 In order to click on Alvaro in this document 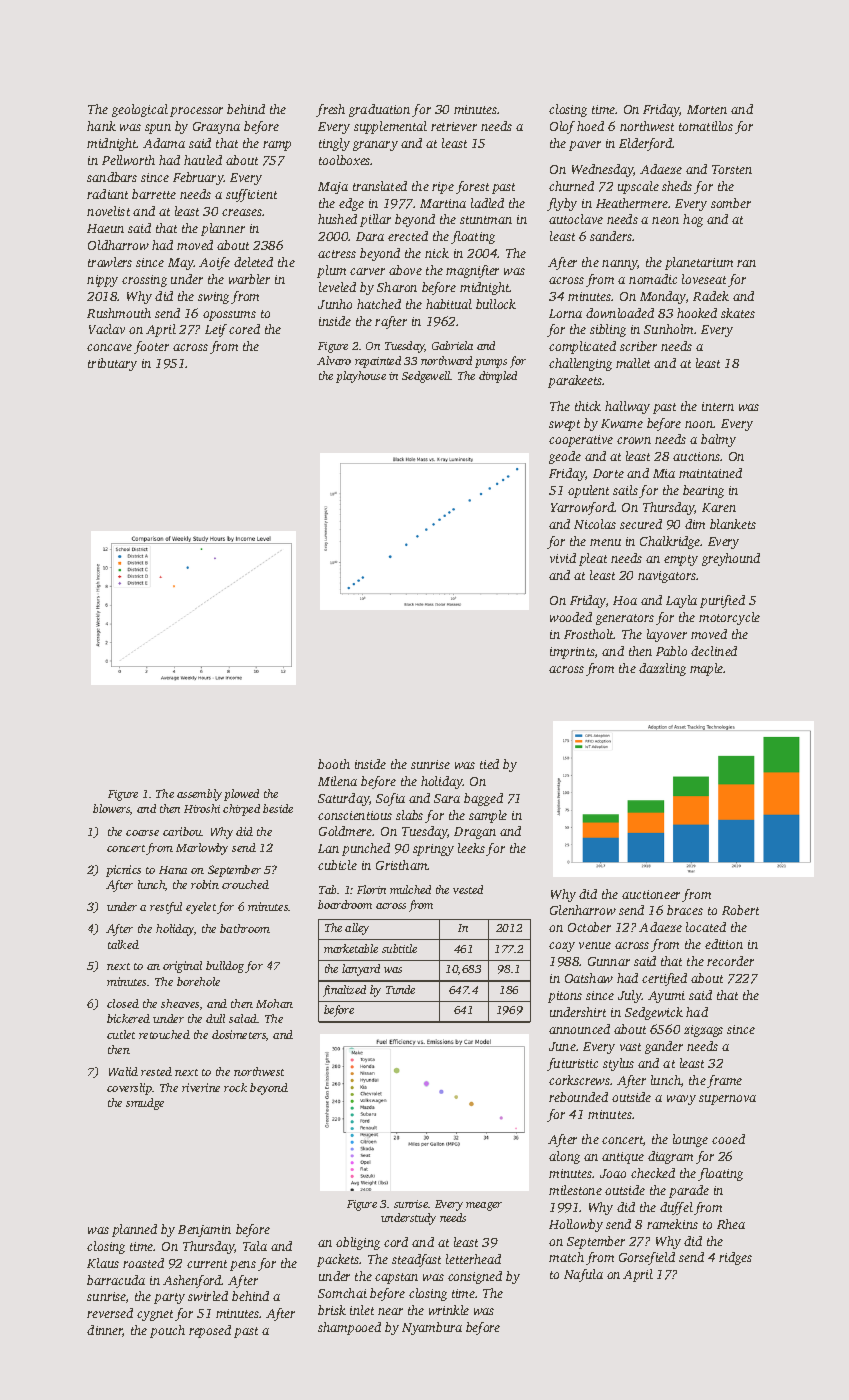, I will do `click(334, 360)`.
